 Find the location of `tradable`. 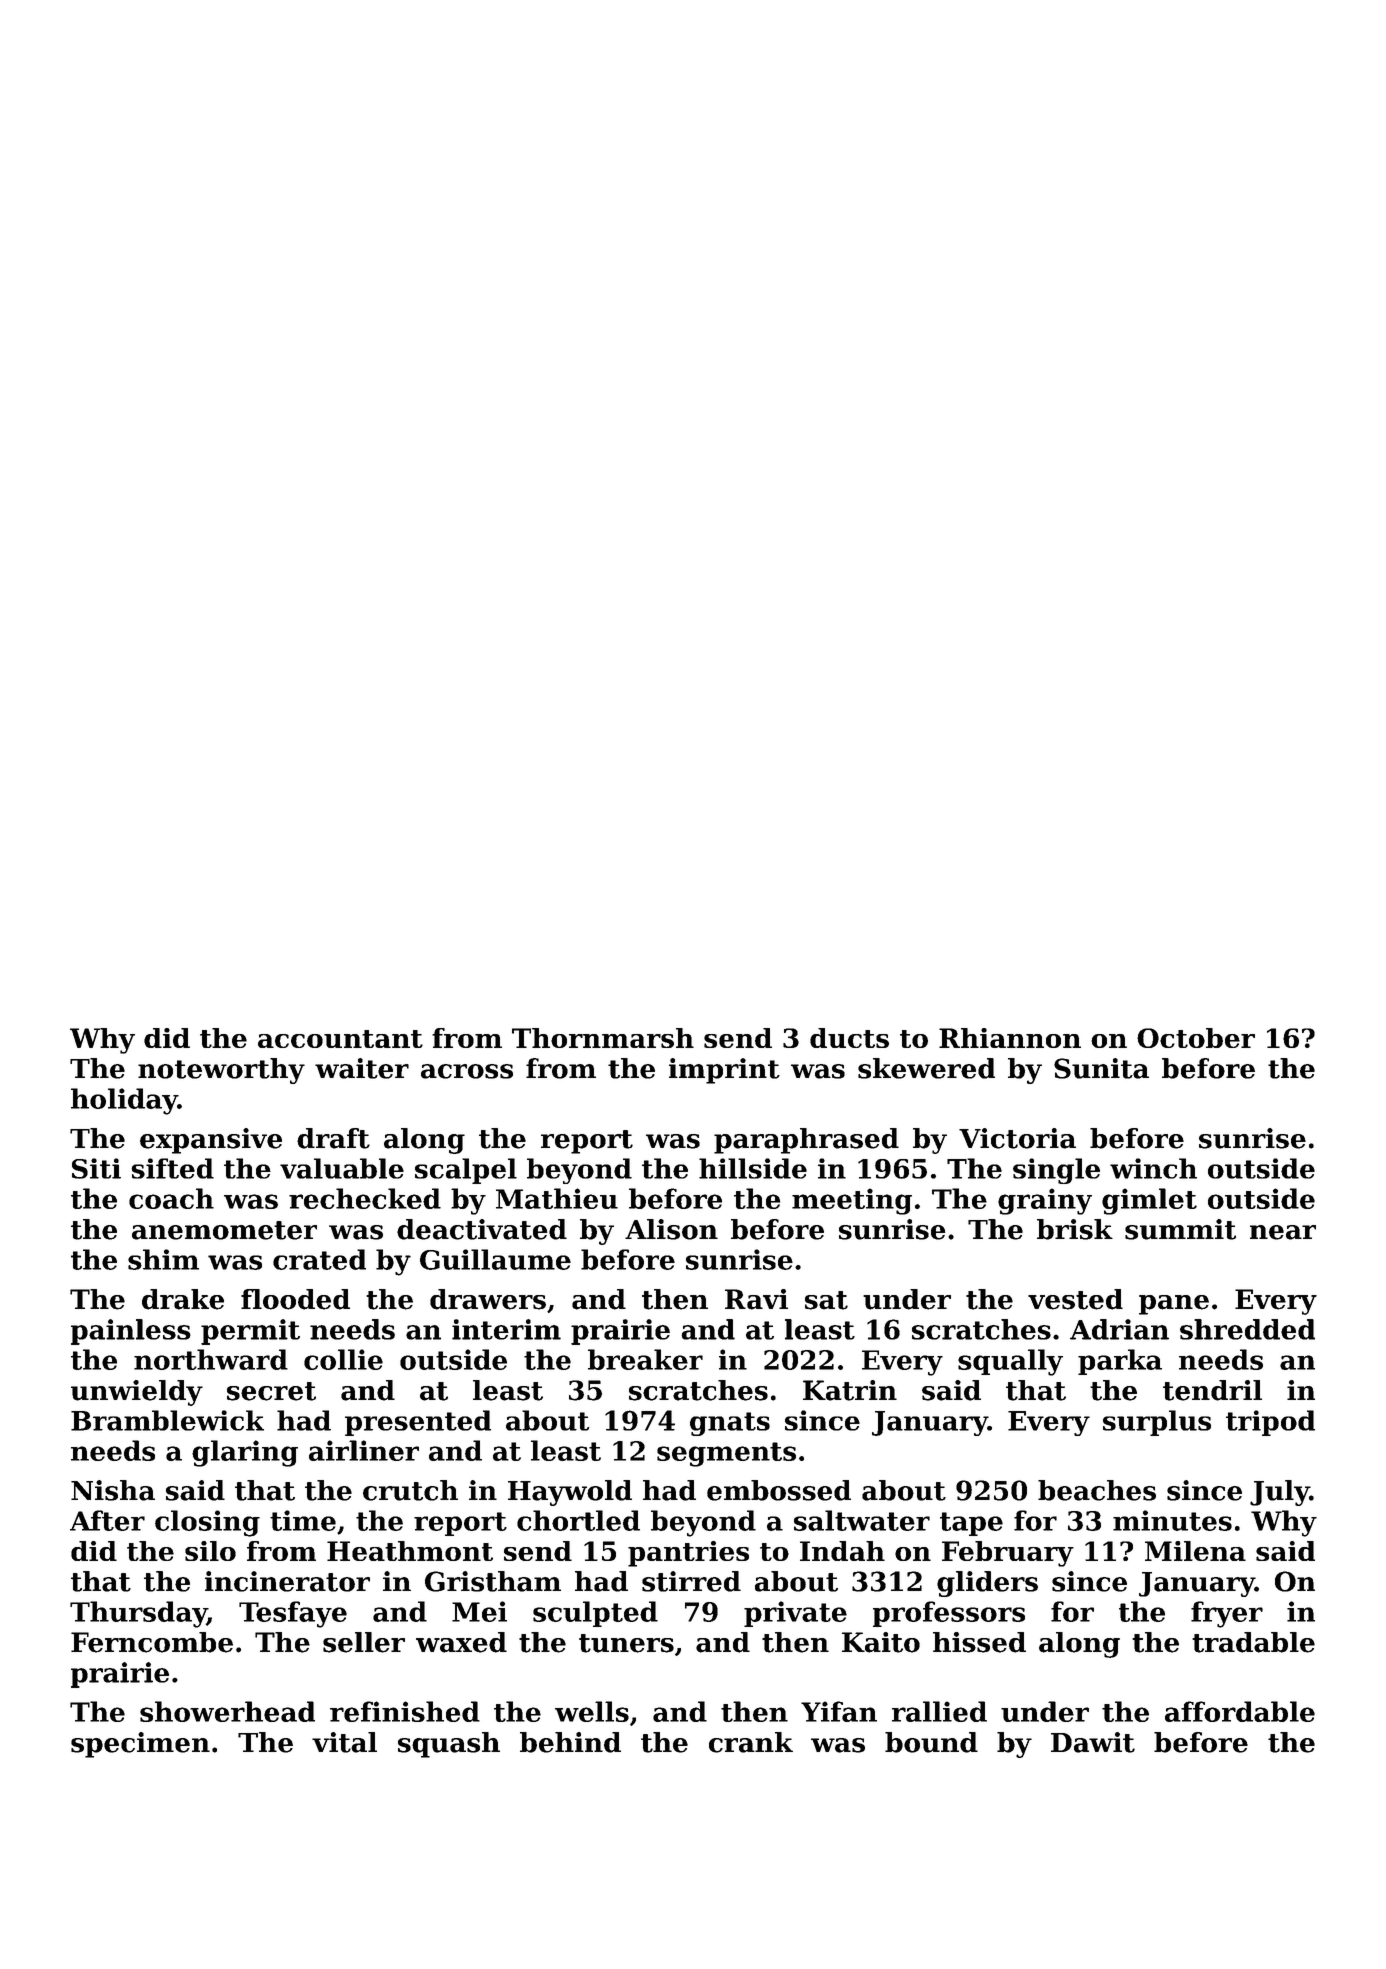

tradable is located at coordinates (1253, 1642).
